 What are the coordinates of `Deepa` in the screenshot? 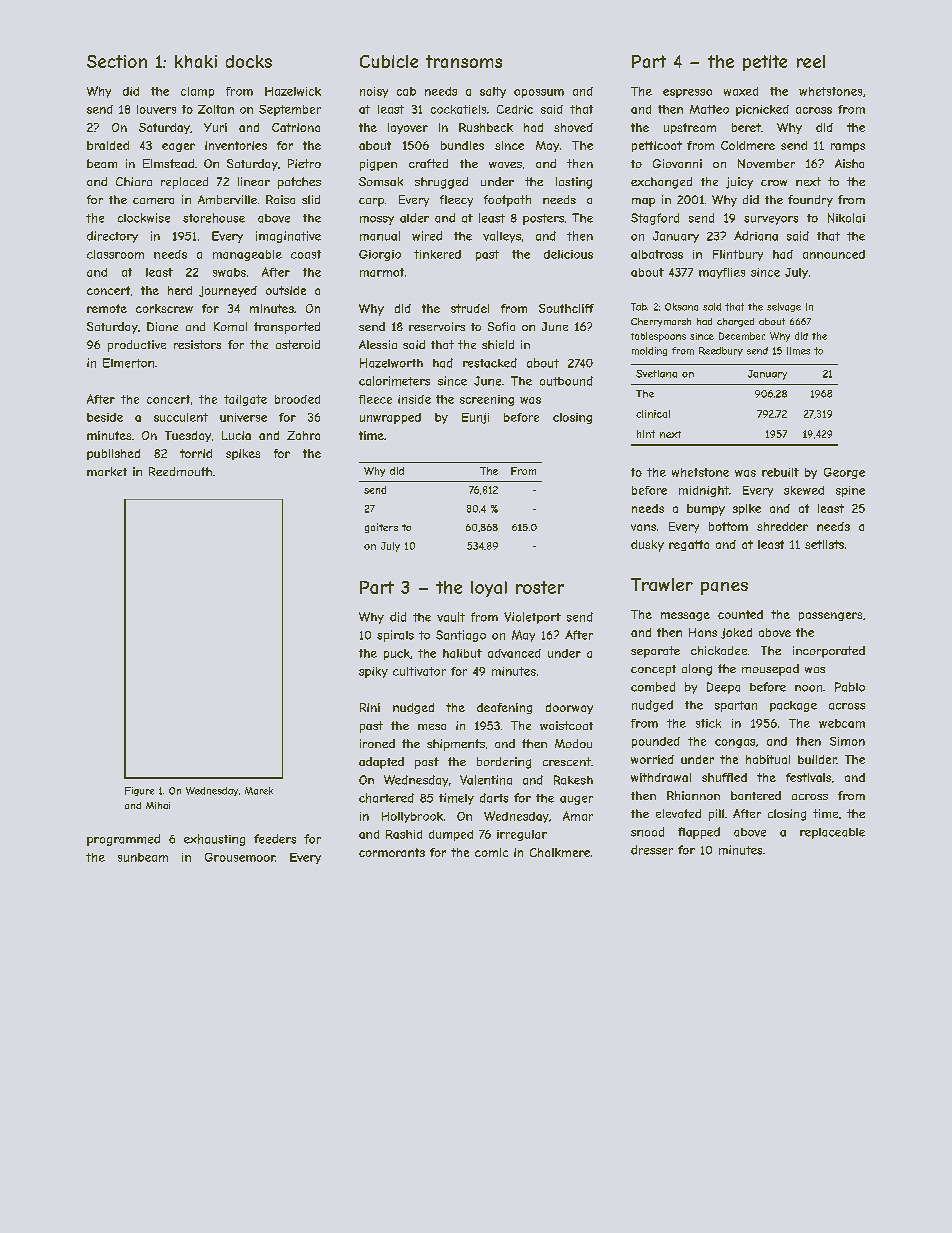 It's located at (723, 688).
